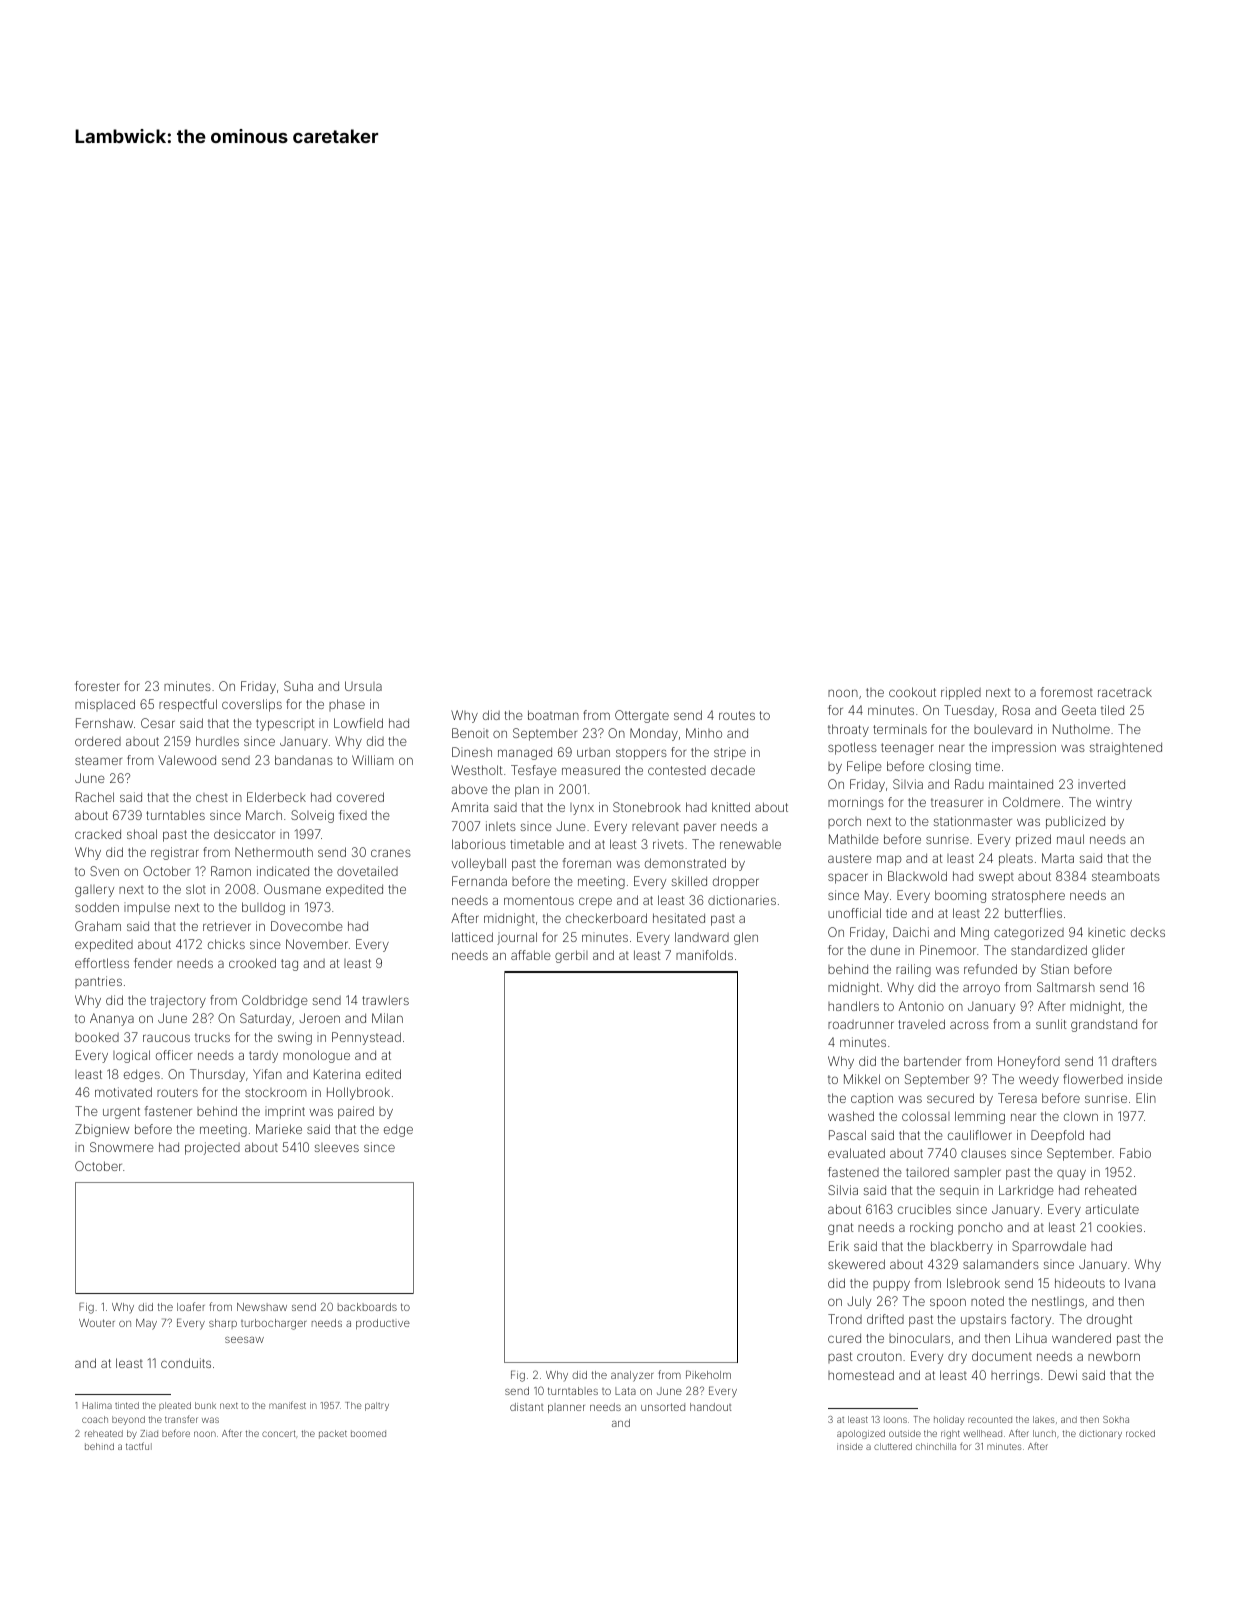 This screenshot has height=1607, width=1242. I want to click on William, so click(373, 760).
